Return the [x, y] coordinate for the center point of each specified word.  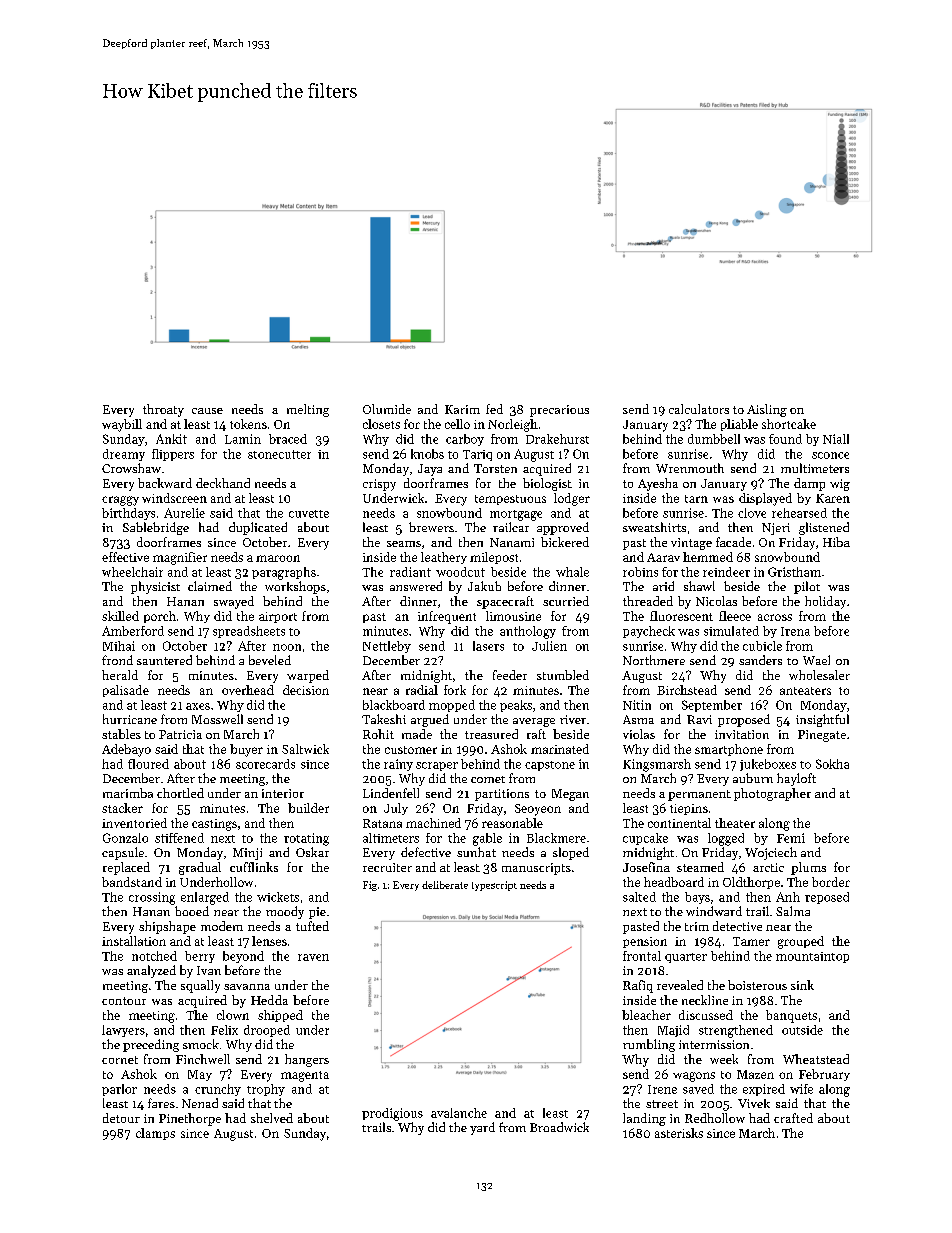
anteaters [805, 691]
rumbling [649, 1045]
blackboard [394, 705]
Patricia [180, 734]
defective [426, 852]
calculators [699, 409]
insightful [822, 720]
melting [308, 410]
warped [308, 676]
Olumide [387, 409]
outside [802, 1030]
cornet [120, 1060]
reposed [827, 898]
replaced [126, 868]
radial [422, 690]
